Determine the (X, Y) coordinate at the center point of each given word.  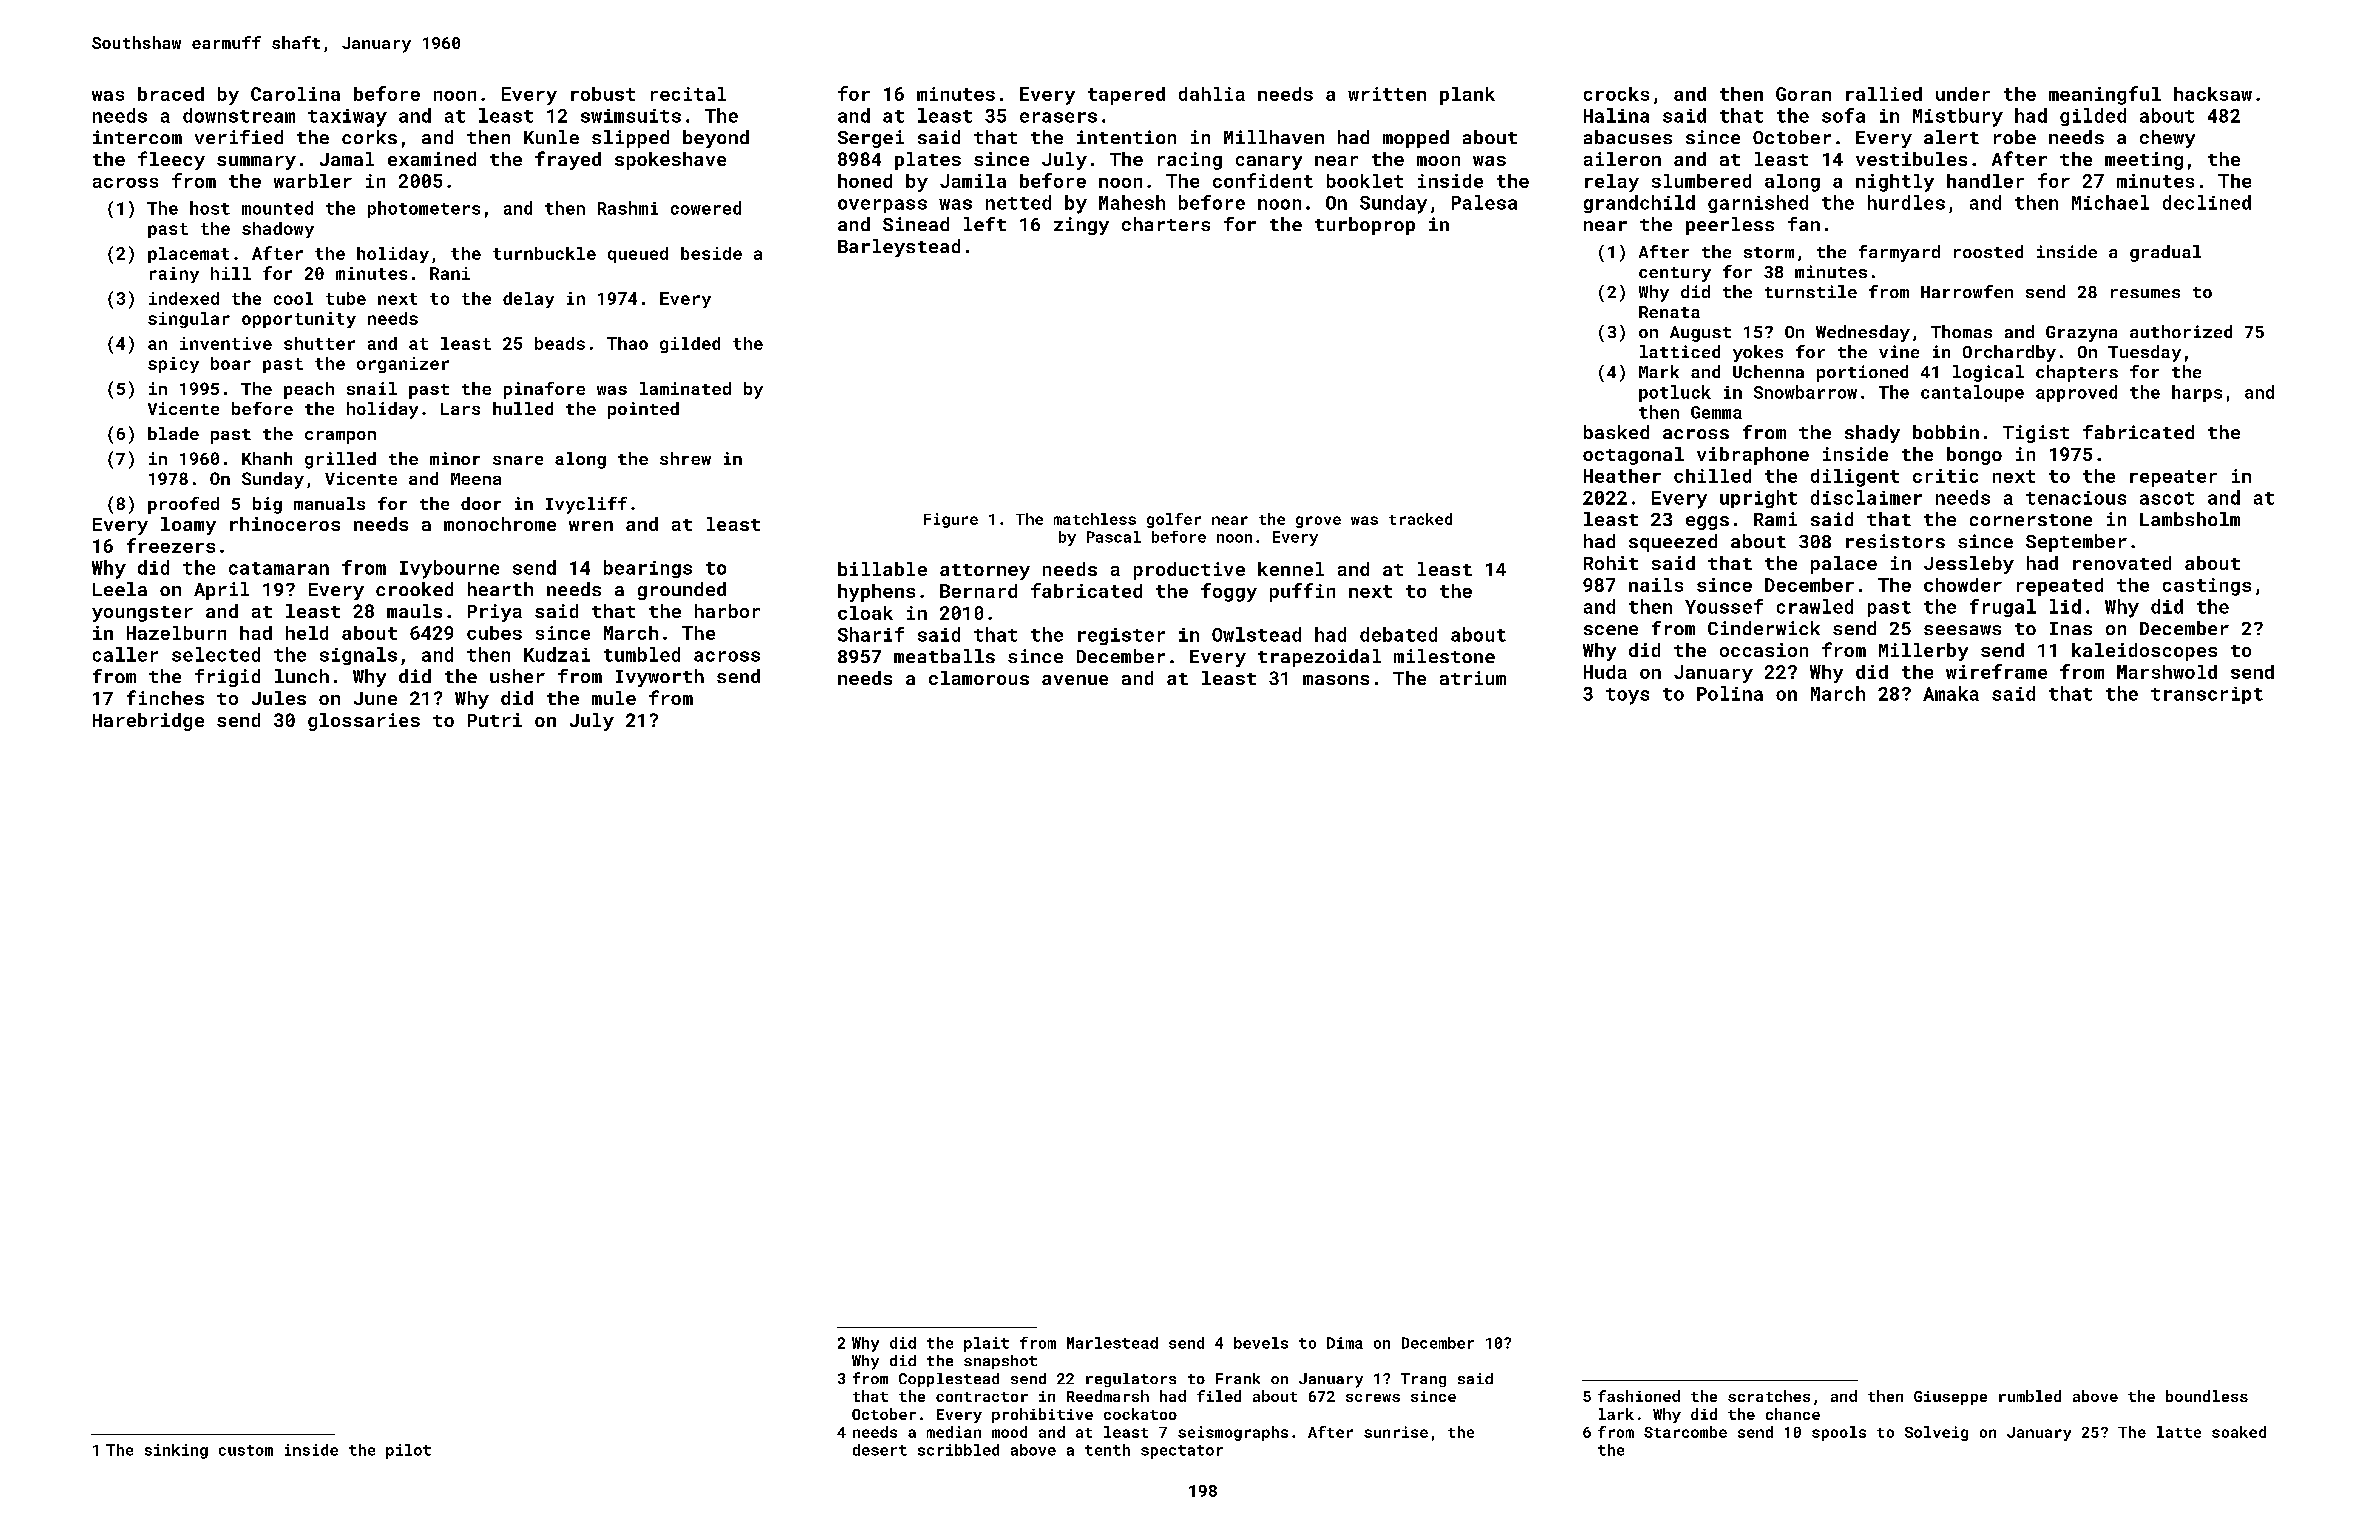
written (1387, 94)
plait (986, 1344)
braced (171, 94)
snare (518, 460)
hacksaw (2213, 94)
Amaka (1951, 693)
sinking (176, 1451)
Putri (495, 720)
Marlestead (1112, 1343)
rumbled (2030, 1396)
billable (882, 569)
